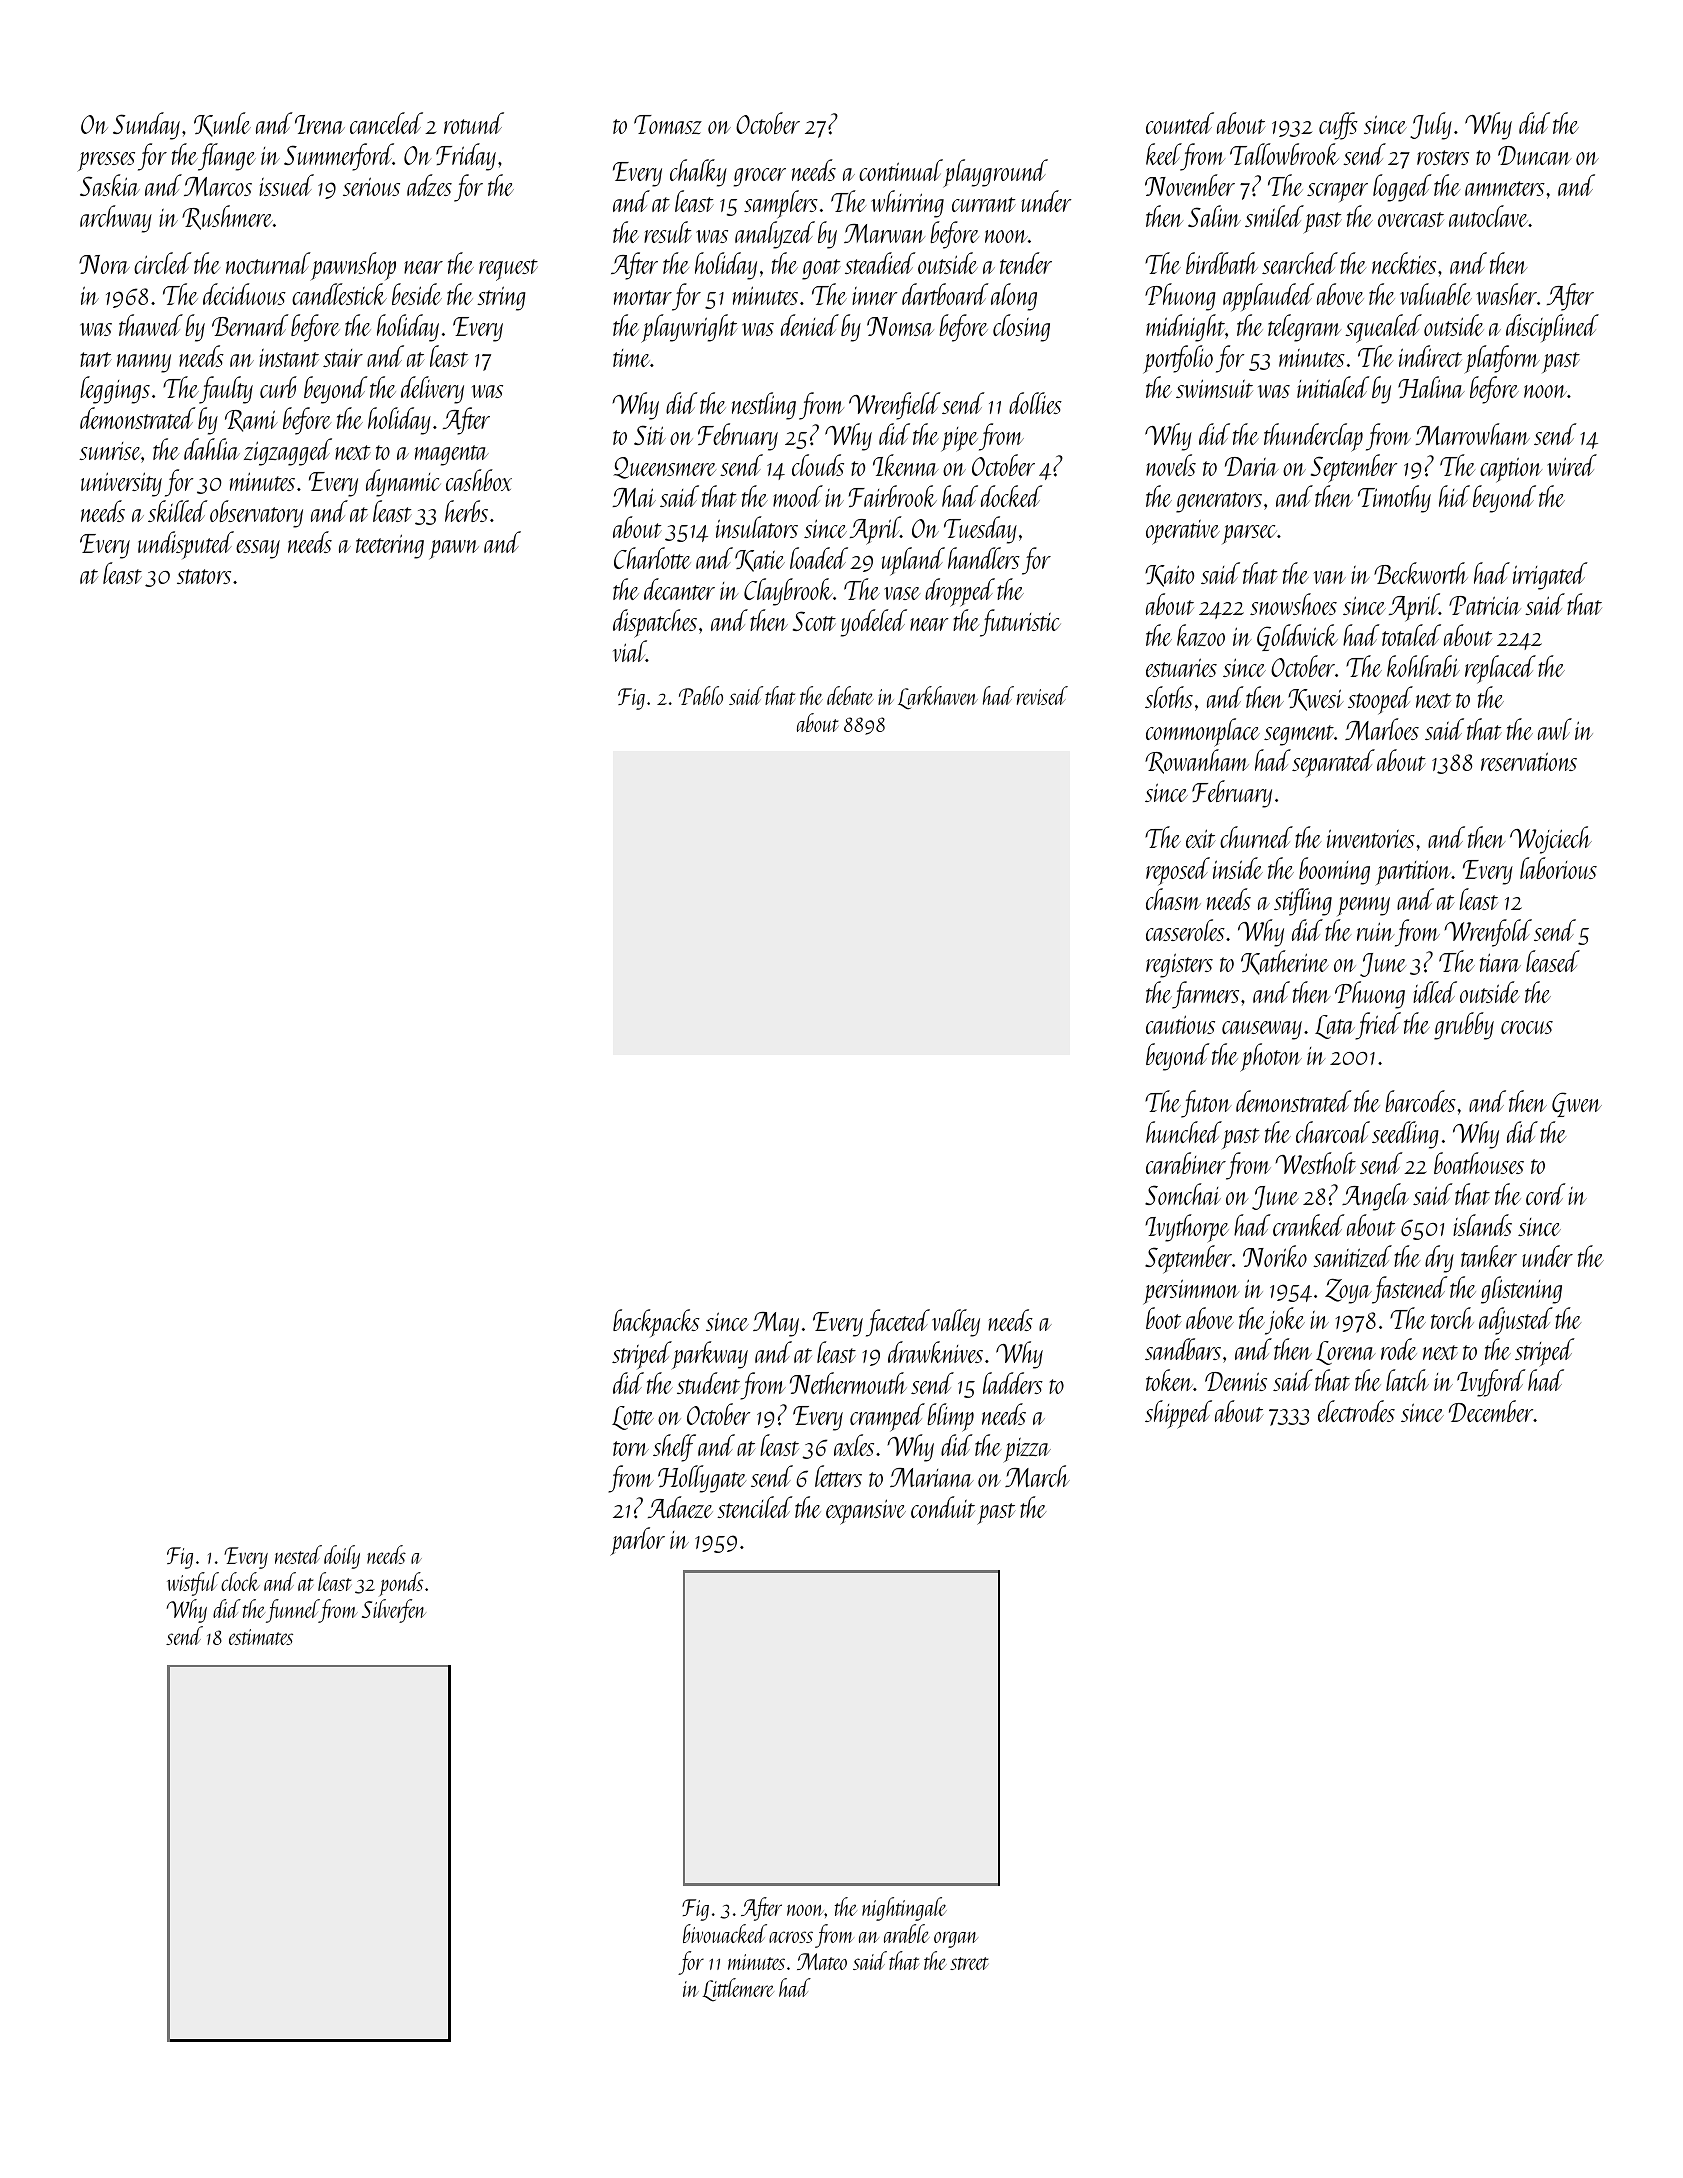  What do you see at coordinates (668, 124) in the document?
I see `Tomasz` at bounding box center [668, 124].
